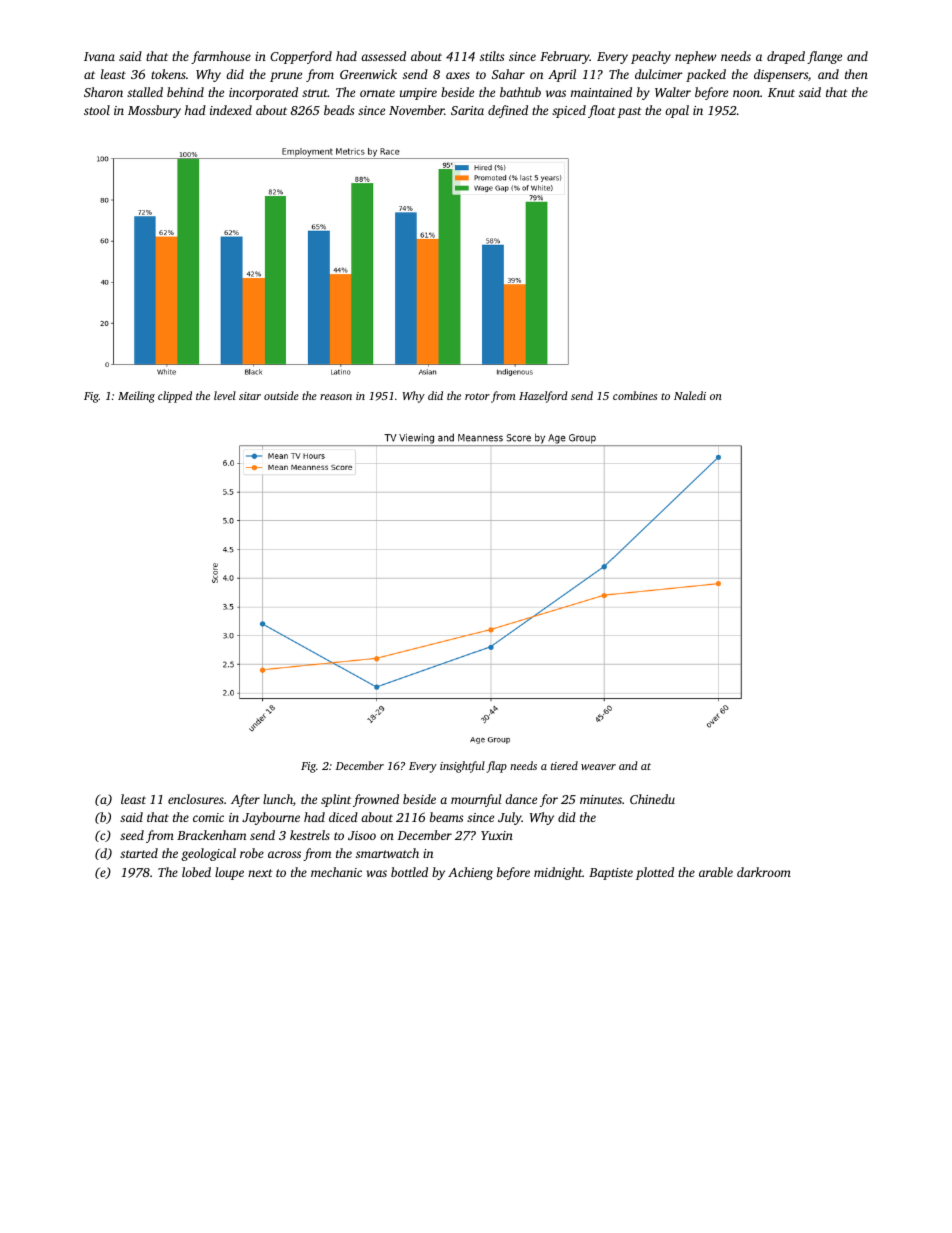 The width and height of the screenshot is (952, 1233). Describe the element at coordinates (281, 395) in the screenshot. I see `outside` at that location.
